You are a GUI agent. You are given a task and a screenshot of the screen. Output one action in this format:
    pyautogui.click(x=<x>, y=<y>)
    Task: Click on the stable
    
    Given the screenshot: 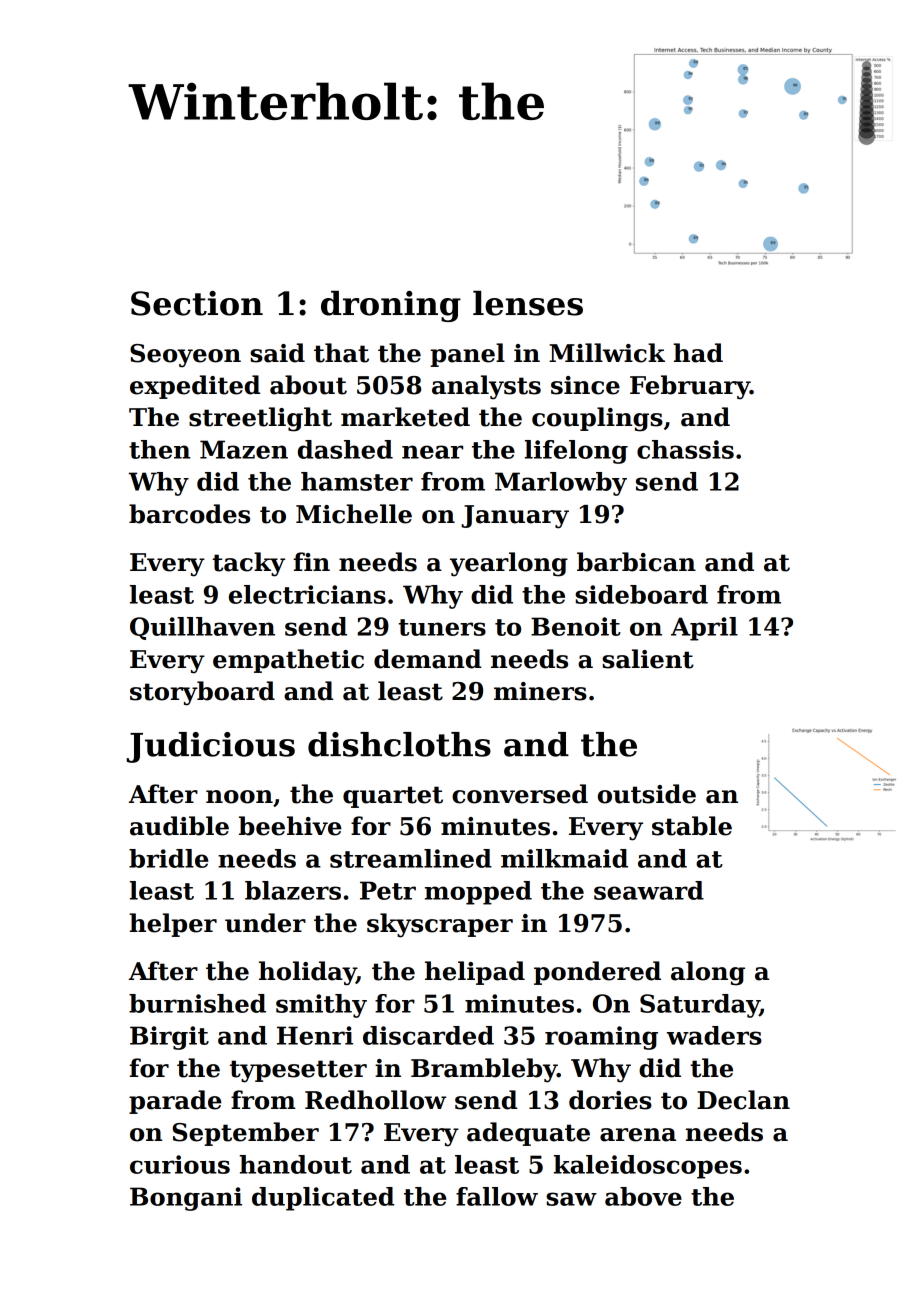 What is the action you would take?
    pyautogui.click(x=692, y=826)
